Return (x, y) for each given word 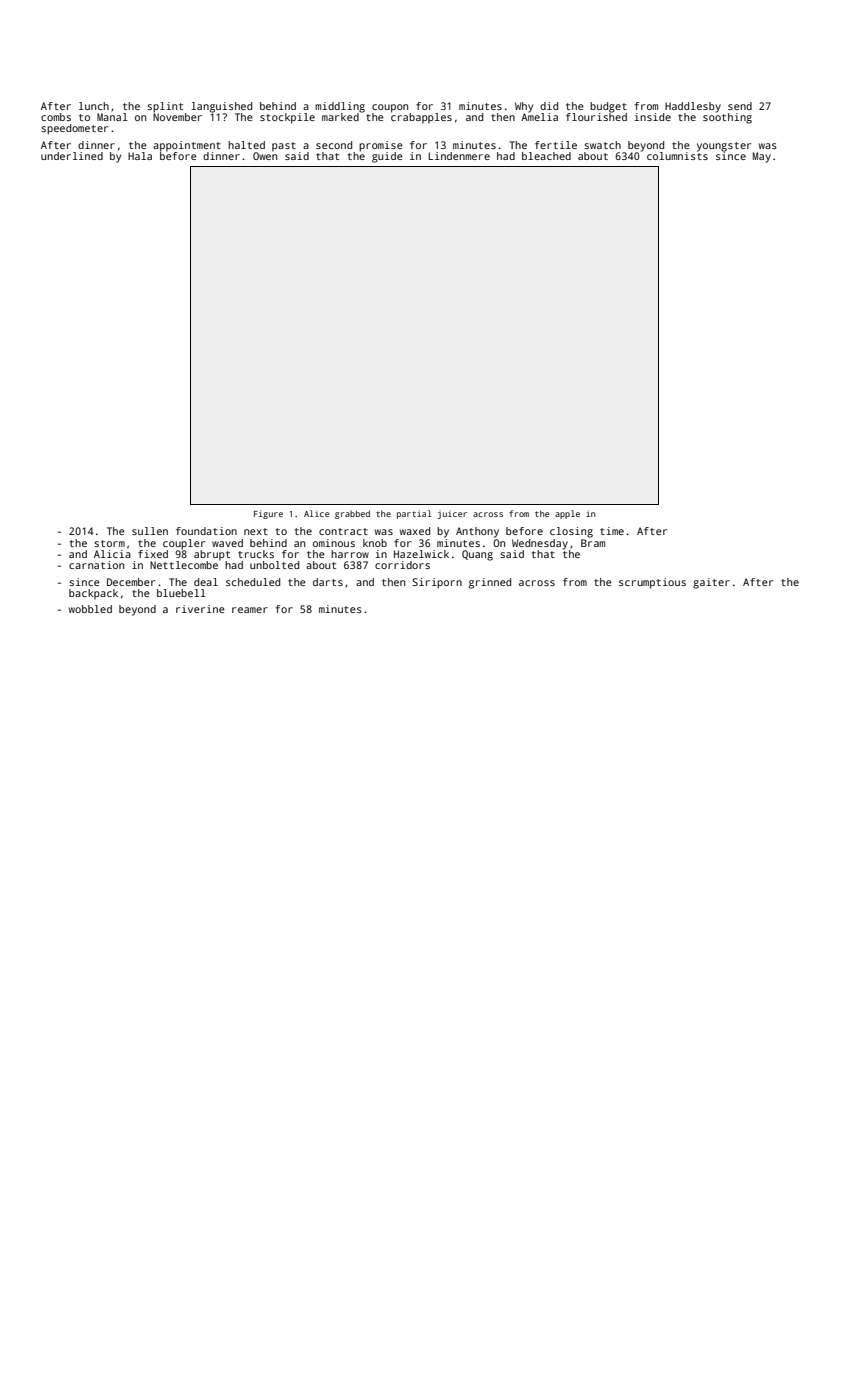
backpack (93, 594)
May (762, 157)
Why (524, 107)
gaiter (711, 583)
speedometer (74, 129)
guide (387, 157)
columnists (677, 156)
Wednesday (540, 544)
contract (343, 531)
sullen (150, 531)
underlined (72, 156)
